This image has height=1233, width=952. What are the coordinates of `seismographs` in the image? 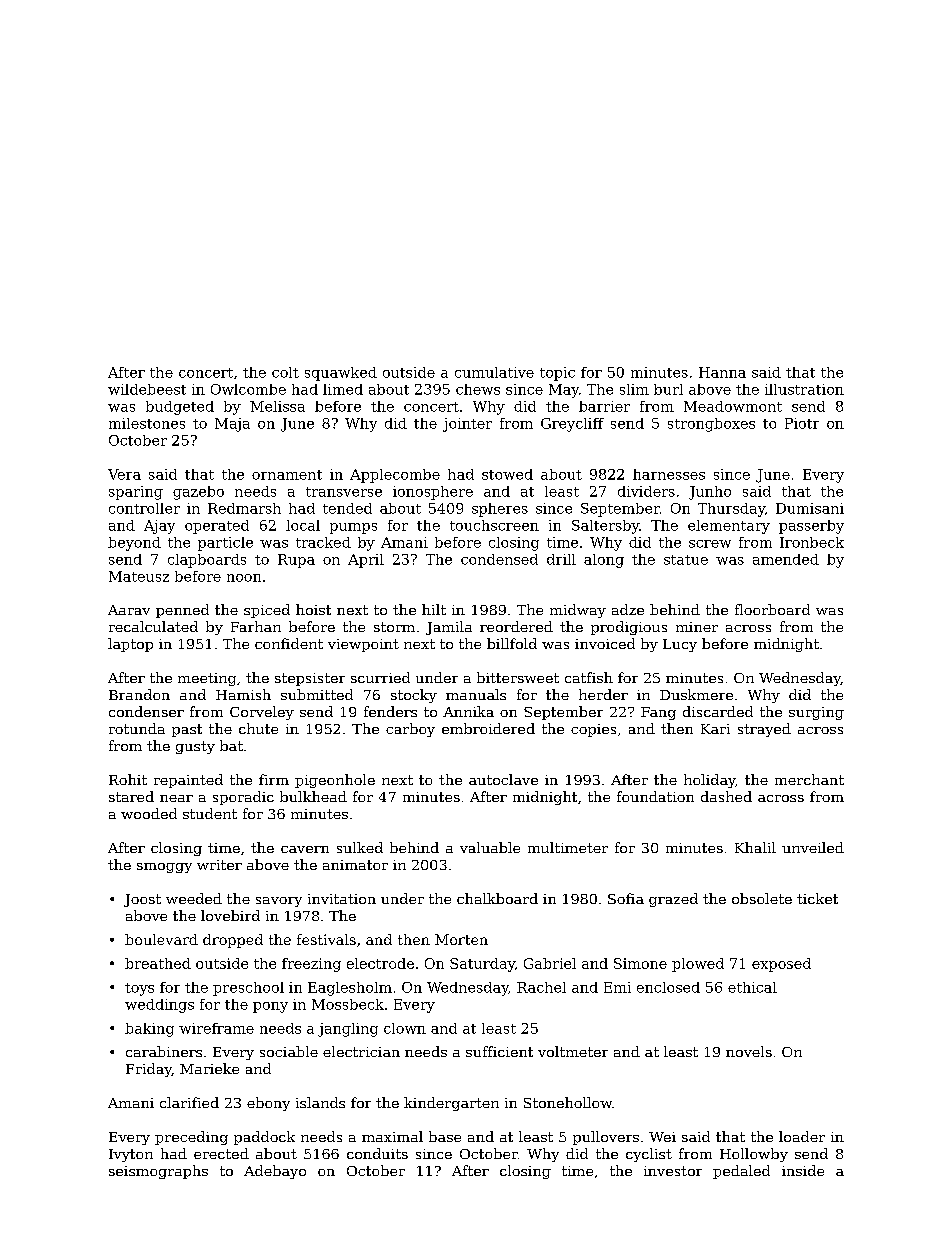 It's located at (158, 1172).
